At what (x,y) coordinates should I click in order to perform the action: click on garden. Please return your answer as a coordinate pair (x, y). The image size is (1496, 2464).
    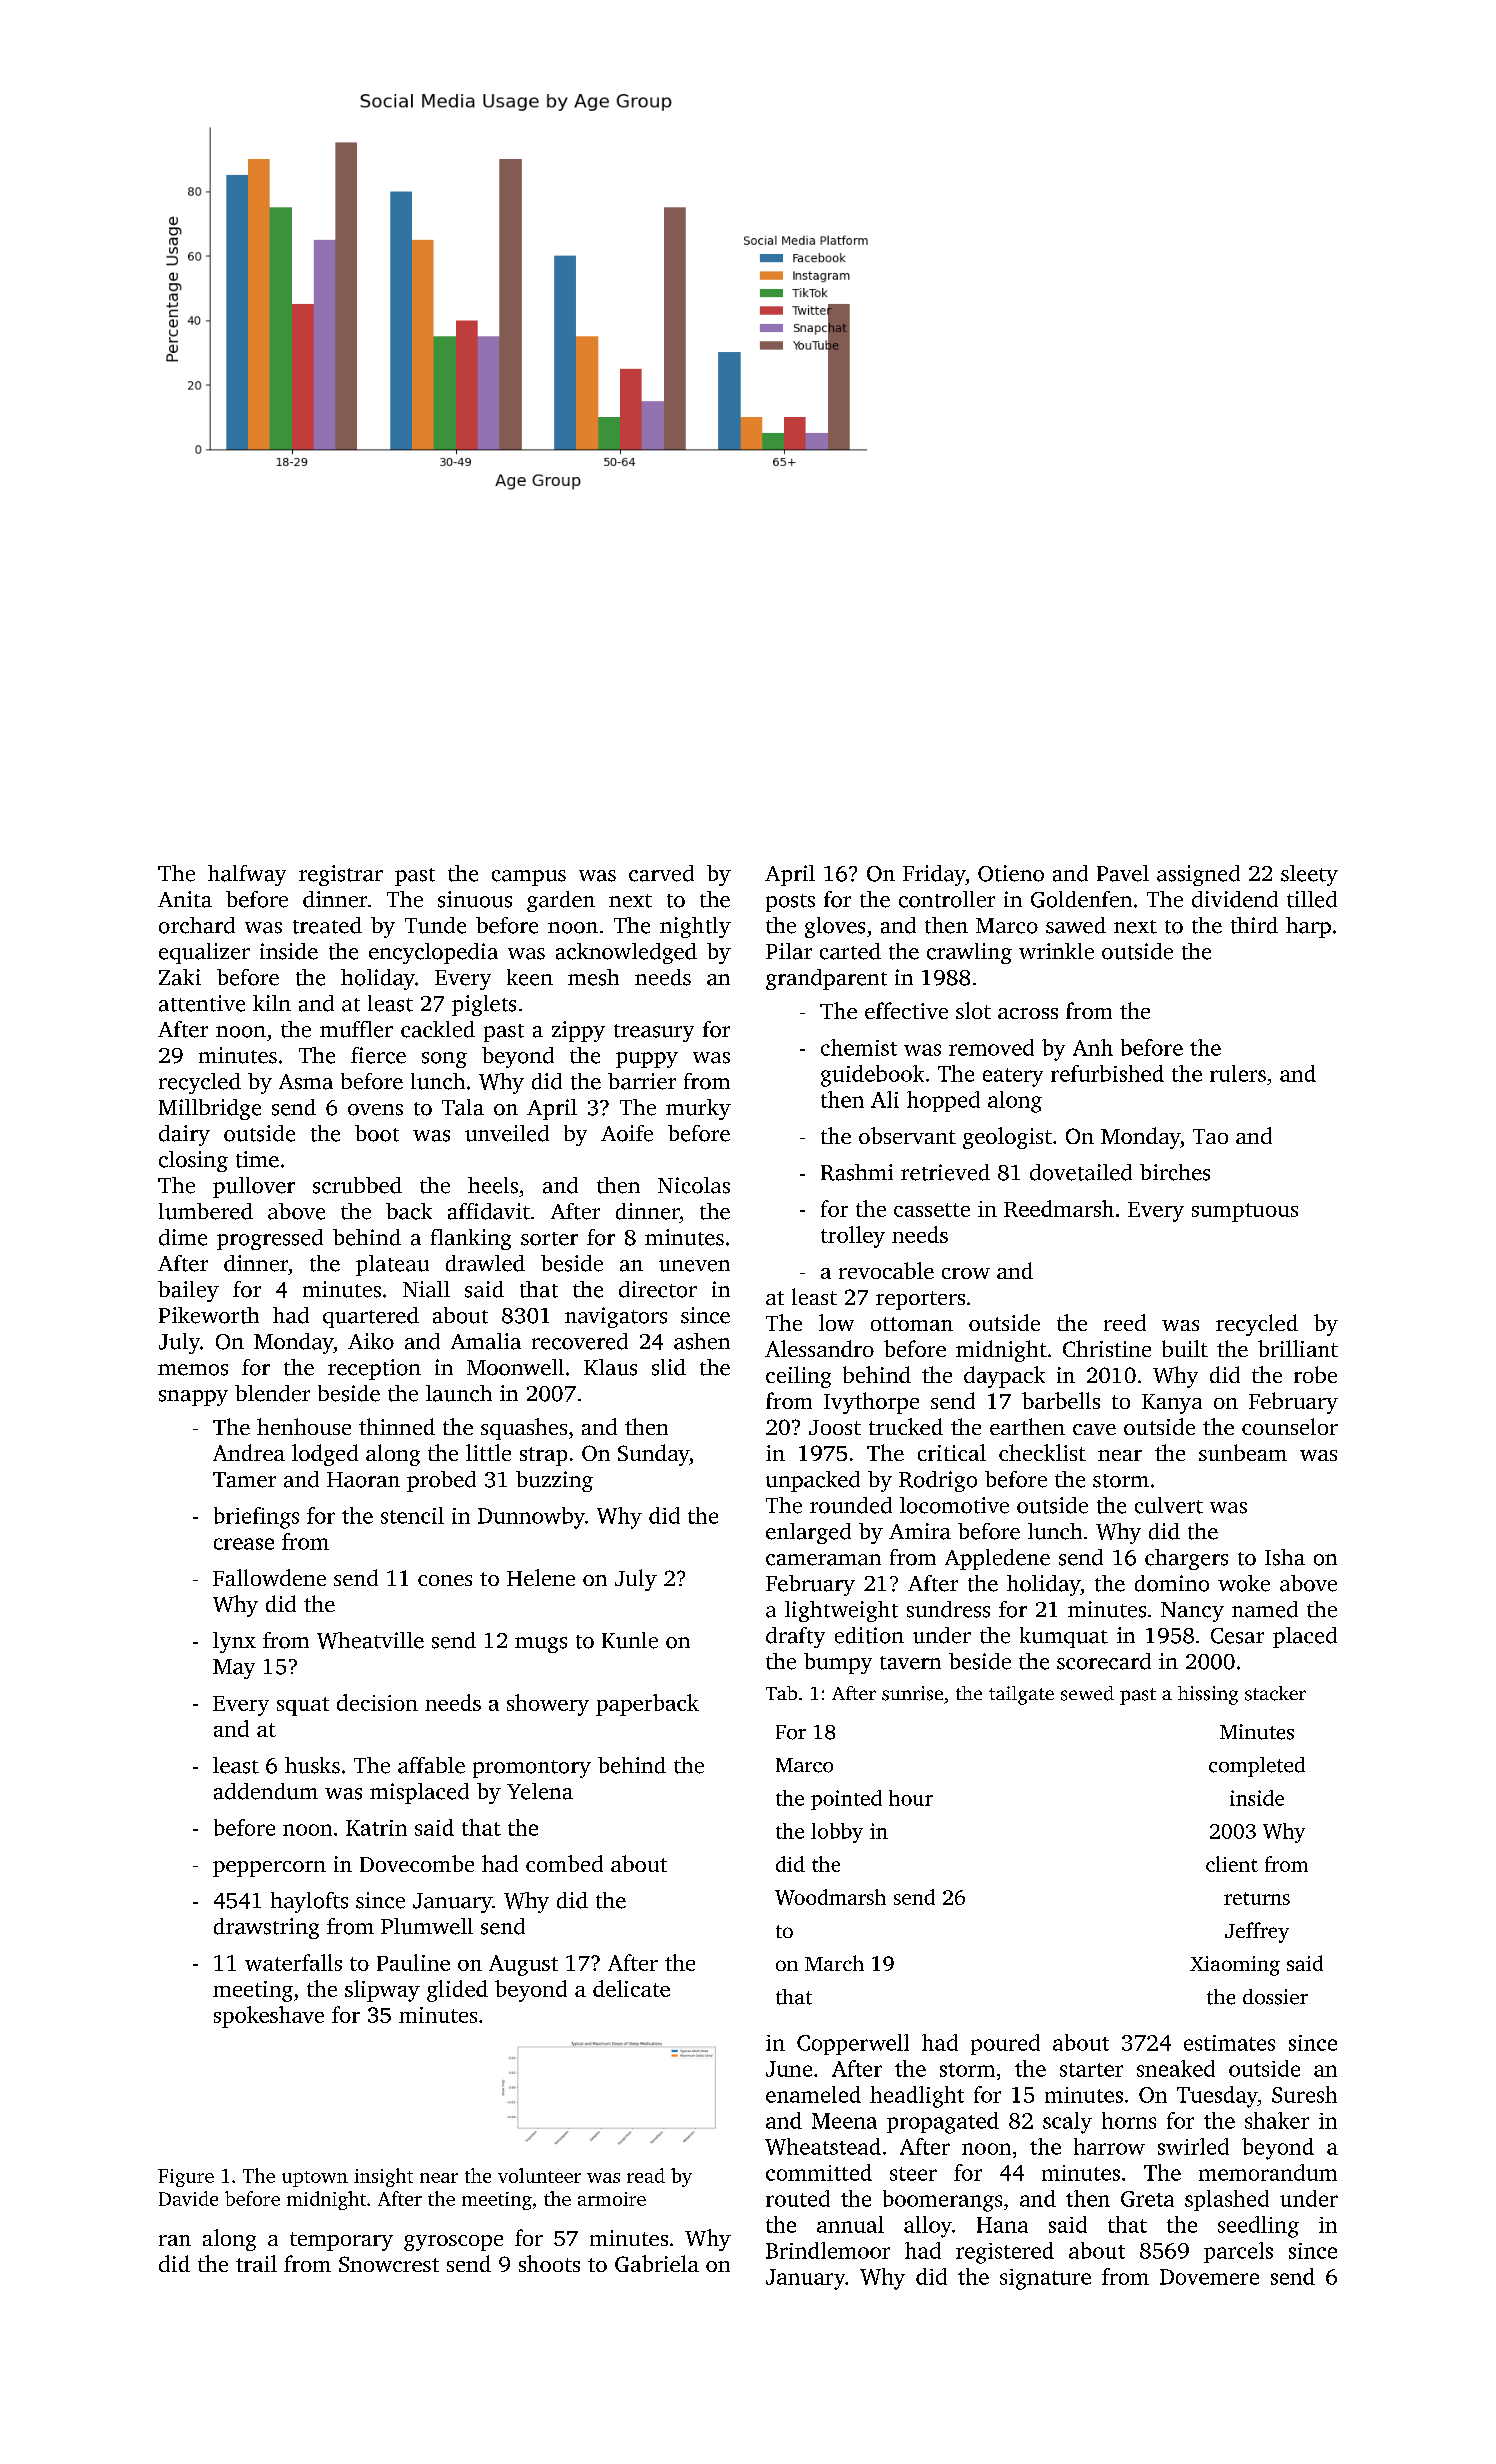
    Looking at the image, I should click on (561, 901).
